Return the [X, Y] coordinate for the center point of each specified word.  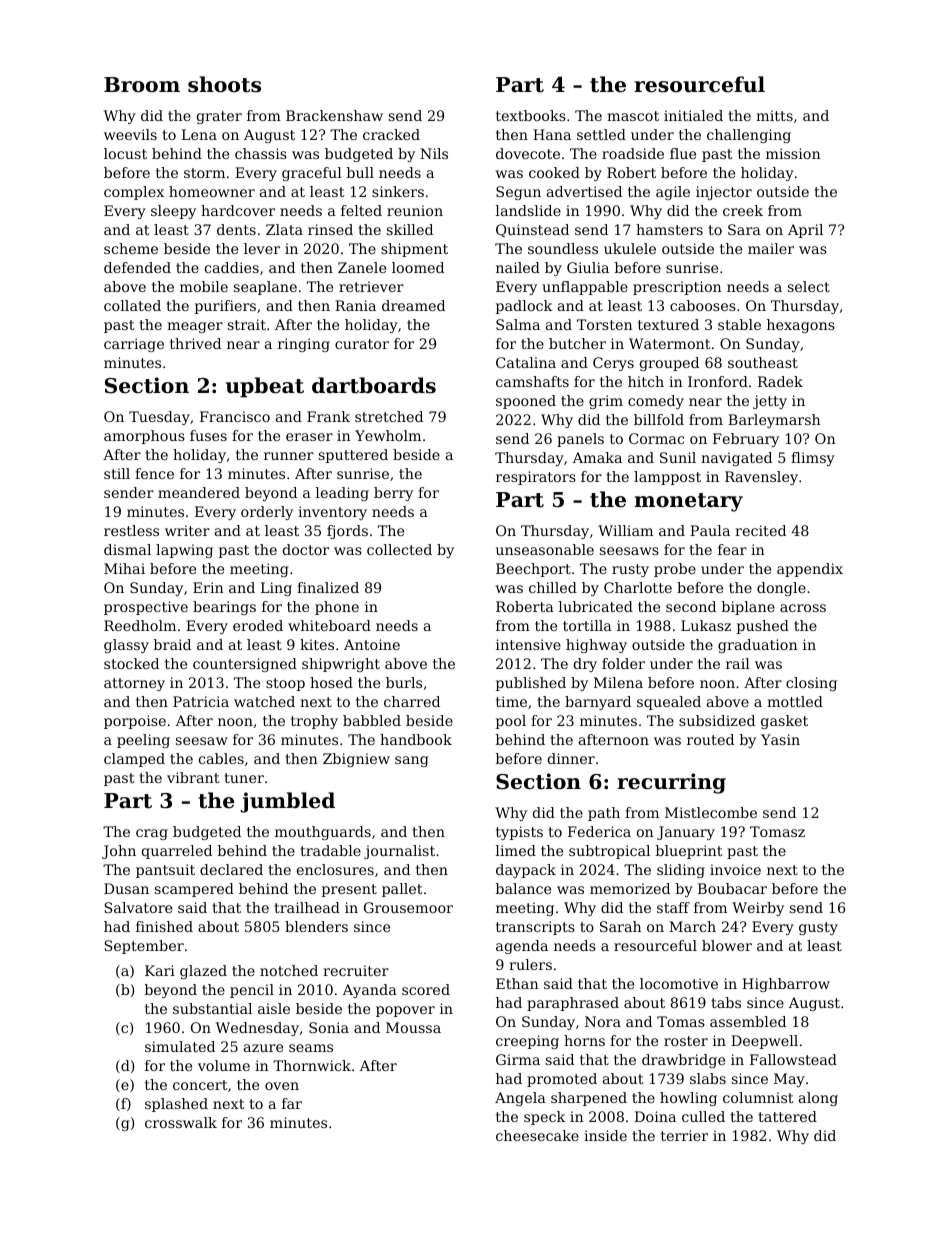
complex [134, 193]
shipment [414, 250]
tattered [787, 1116]
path [604, 814]
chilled [553, 587]
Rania [355, 305]
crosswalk [181, 1122]
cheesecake [537, 1135]
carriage [134, 345]
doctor [306, 549]
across [803, 608]
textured [668, 324]
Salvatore [138, 907]
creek [743, 210]
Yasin [780, 739]
